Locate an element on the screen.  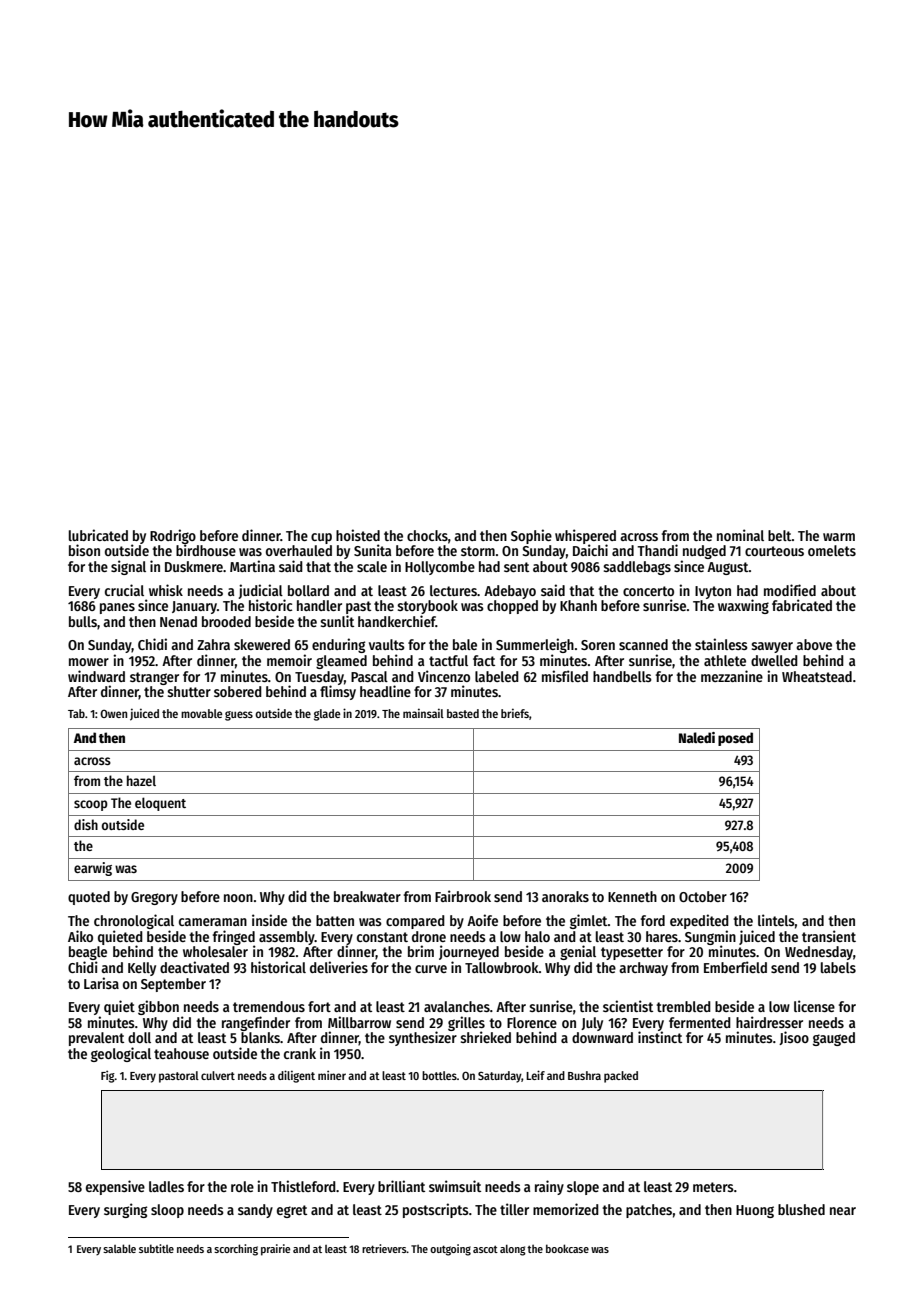
warm is located at coordinates (839, 537).
